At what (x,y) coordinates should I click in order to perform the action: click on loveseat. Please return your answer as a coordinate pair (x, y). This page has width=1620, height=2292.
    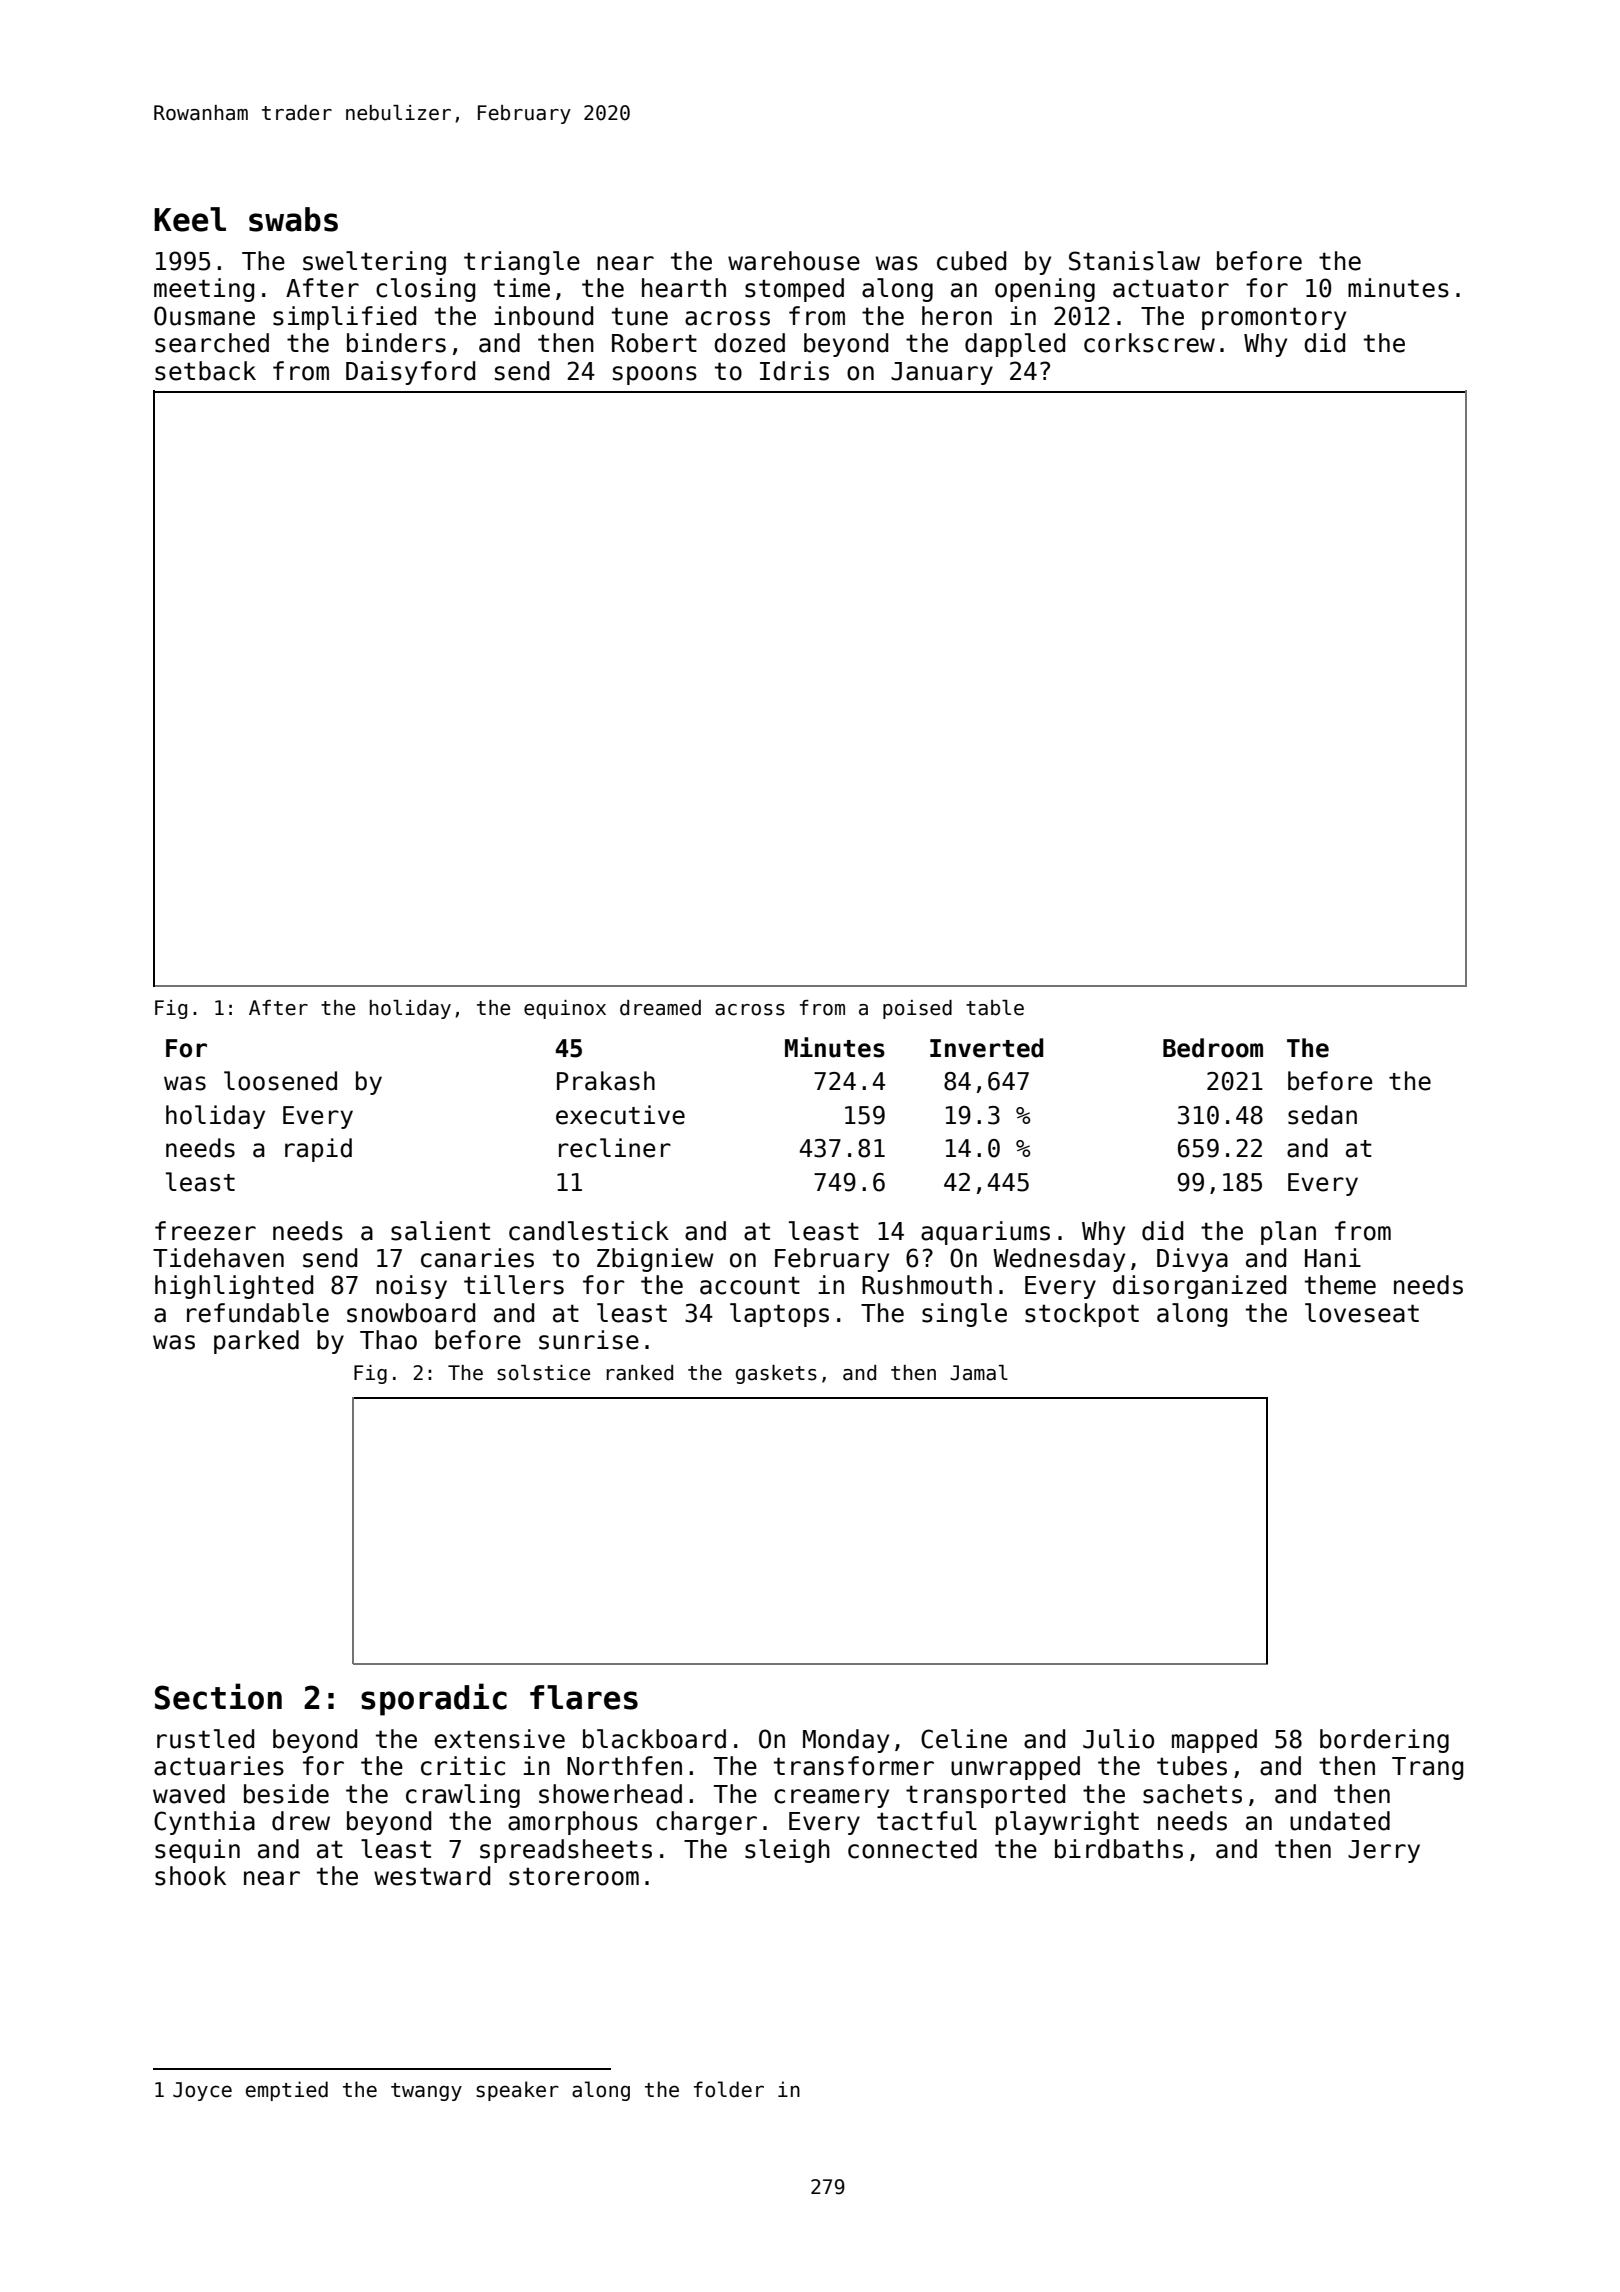
    Looking at the image, I should click on (1362, 1313).
